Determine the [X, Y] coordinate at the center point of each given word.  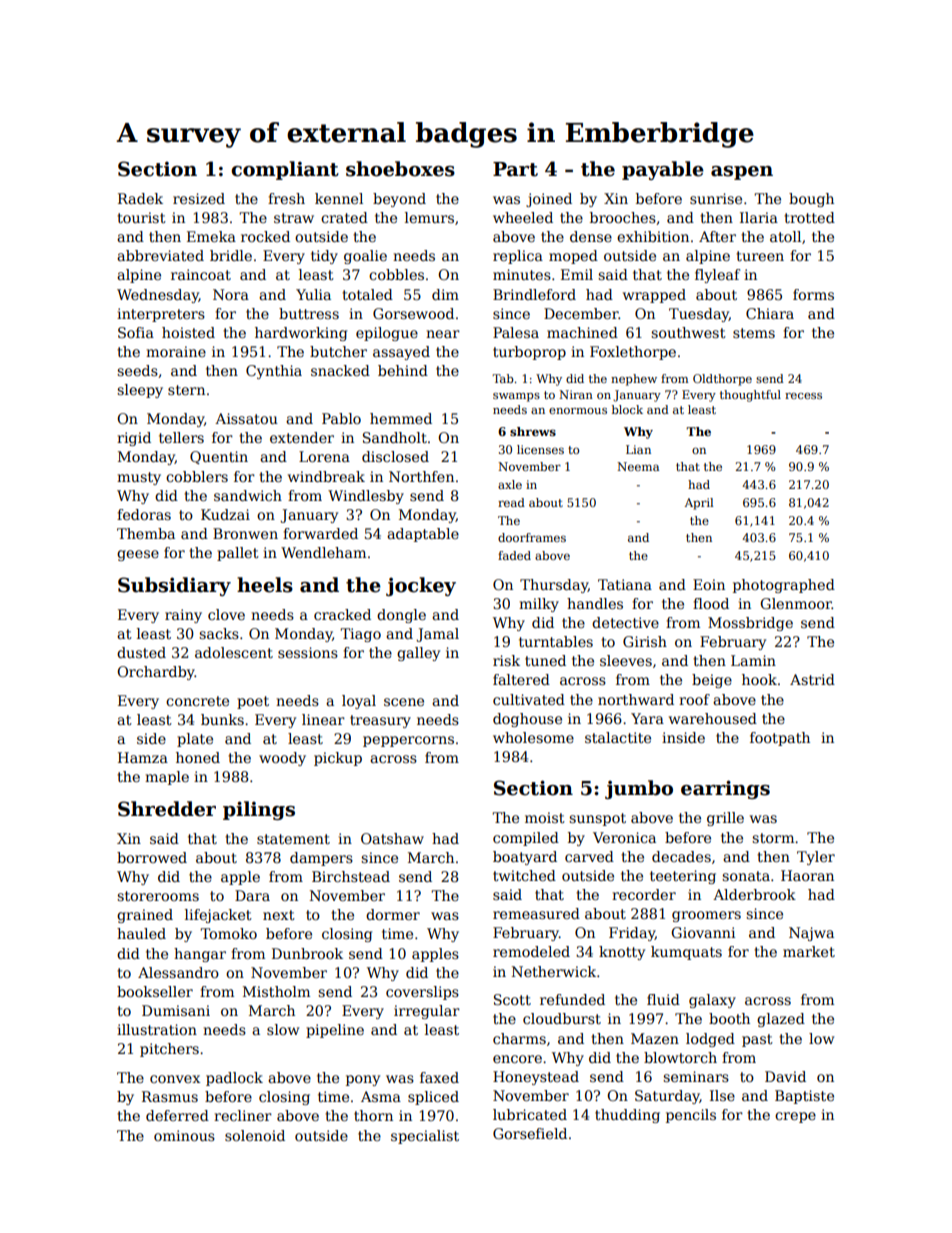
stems [754, 333]
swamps [516, 397]
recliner [243, 1115]
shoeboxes [400, 169]
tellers [181, 437]
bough [811, 200]
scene [404, 702]
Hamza [143, 757]
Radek [140, 198]
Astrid [812, 679]
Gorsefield [530, 1133]
